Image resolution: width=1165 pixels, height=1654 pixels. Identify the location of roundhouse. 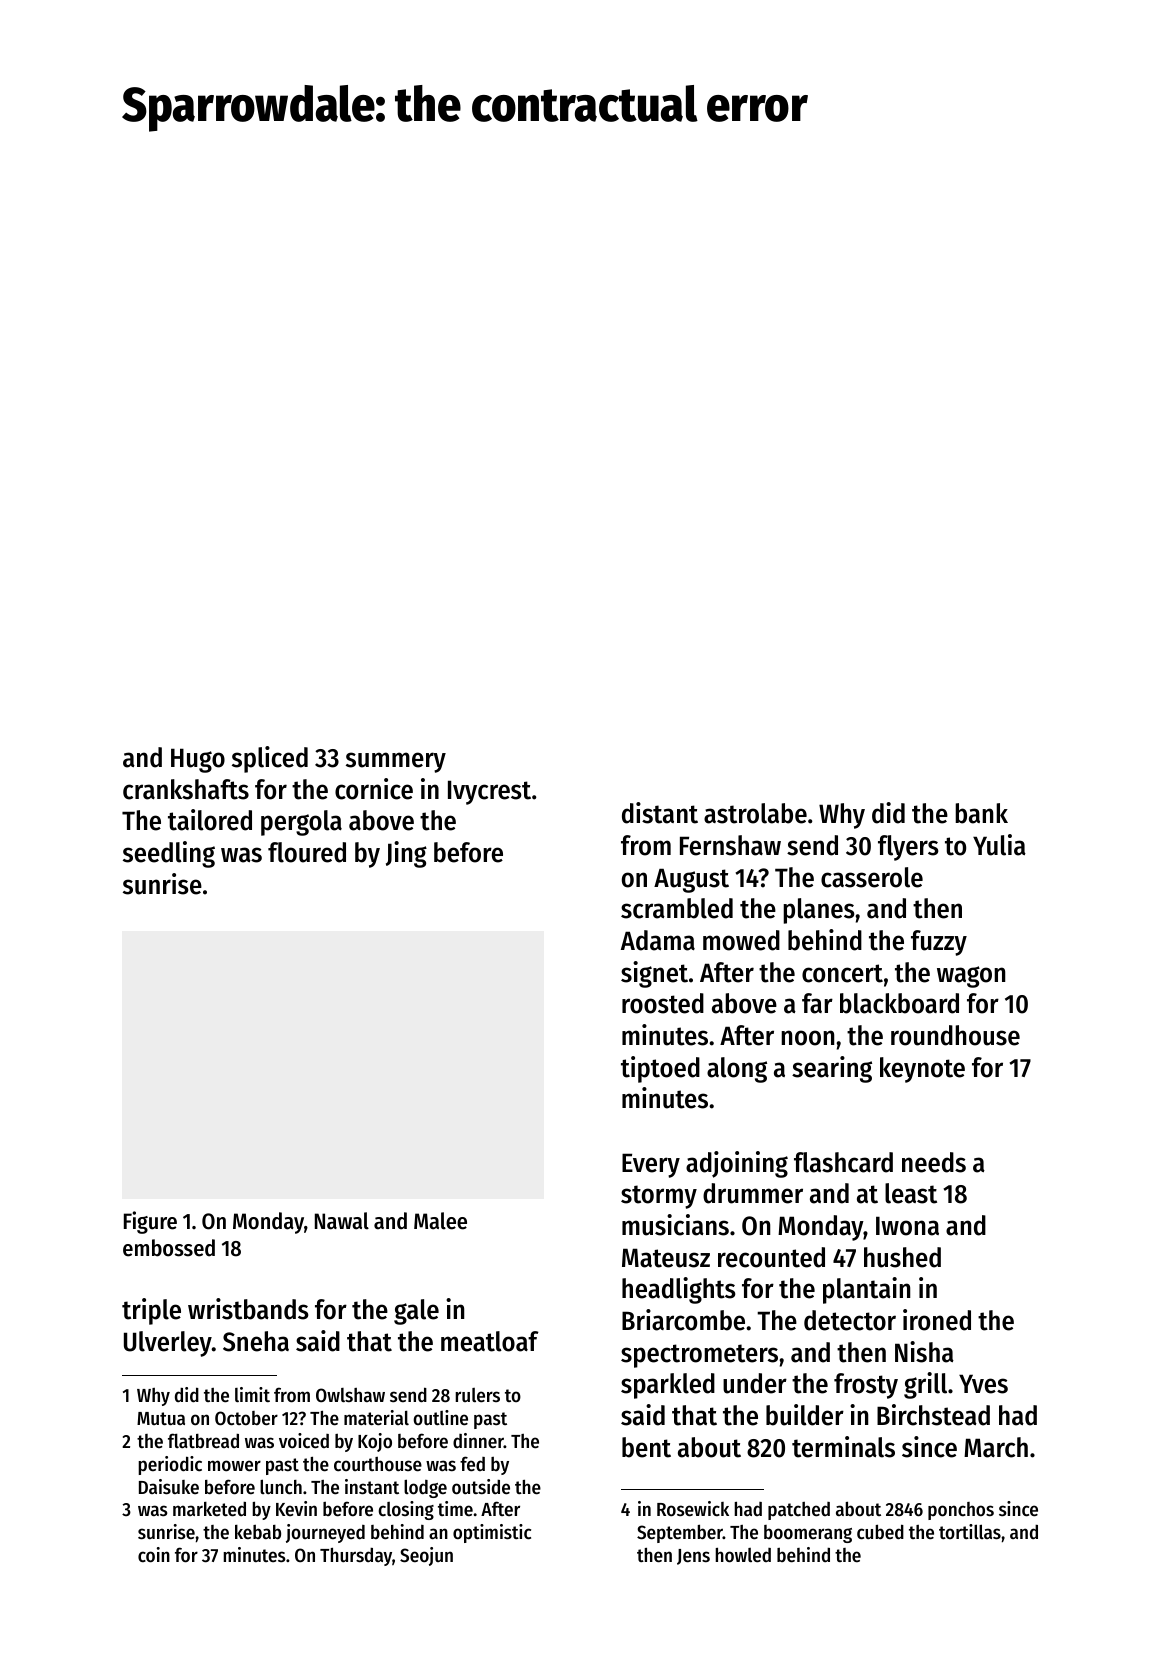
(955, 1035).
